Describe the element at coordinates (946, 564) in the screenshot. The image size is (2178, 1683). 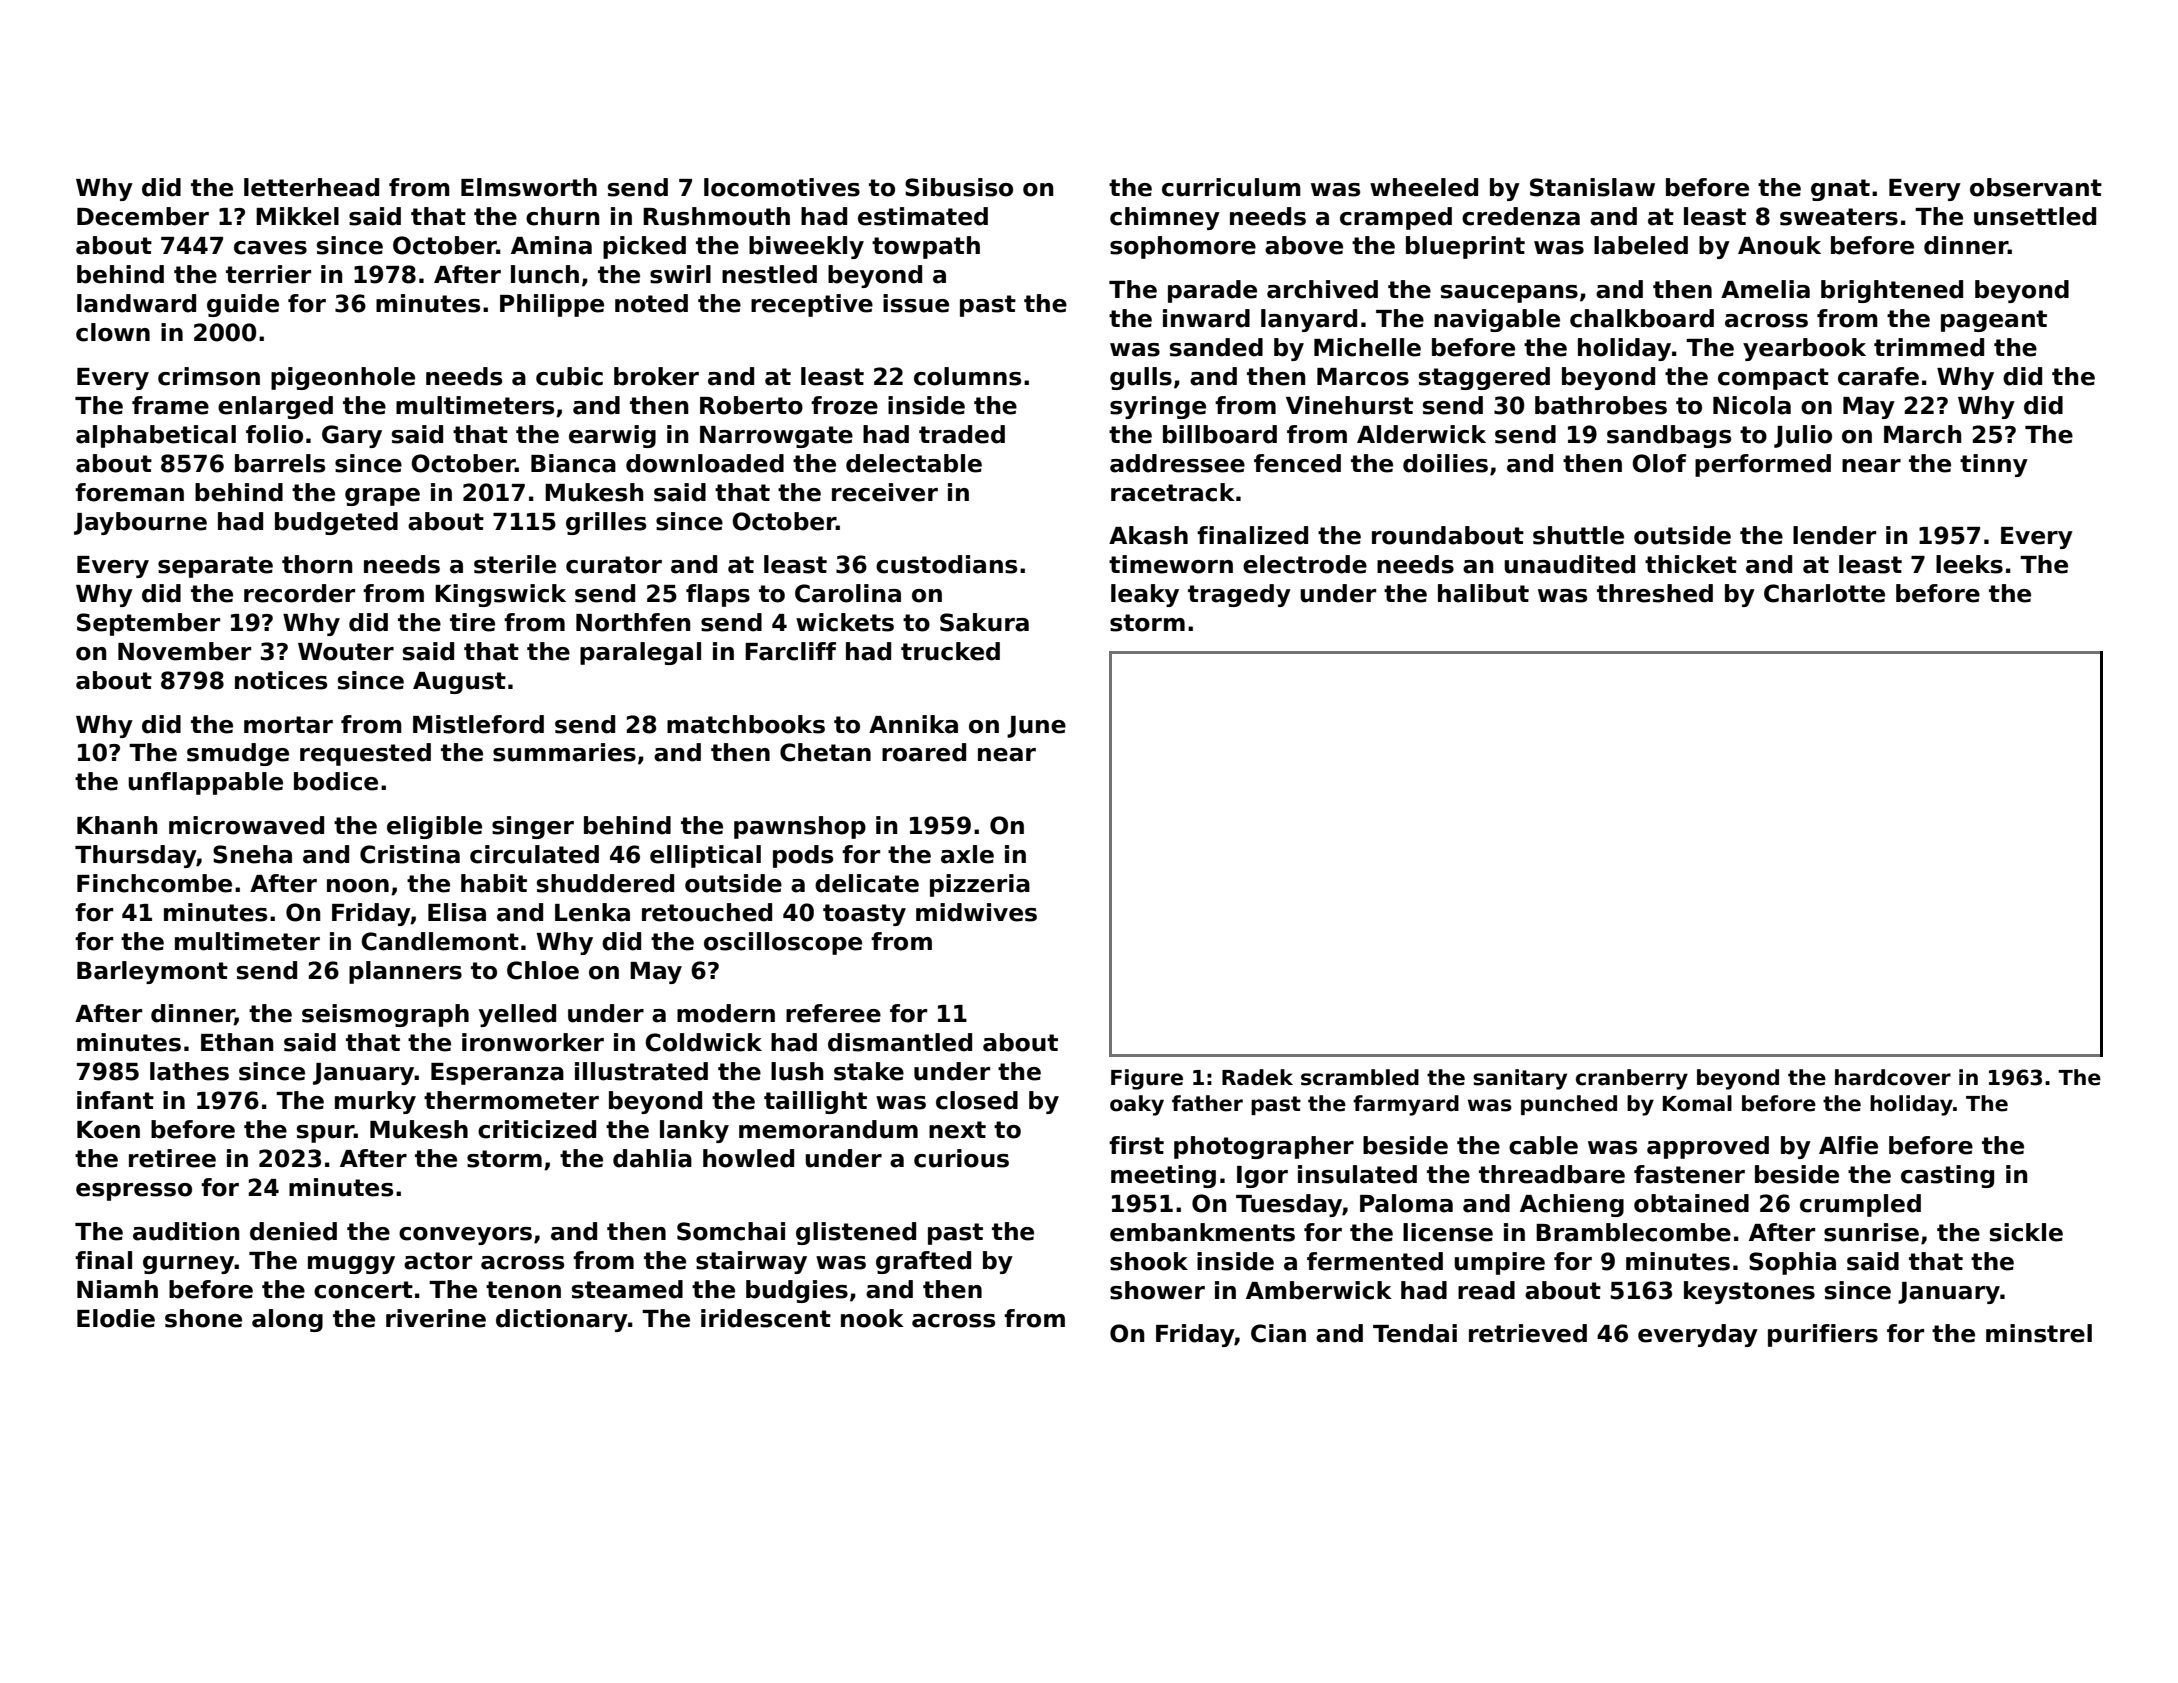
I see `custodians` at that location.
